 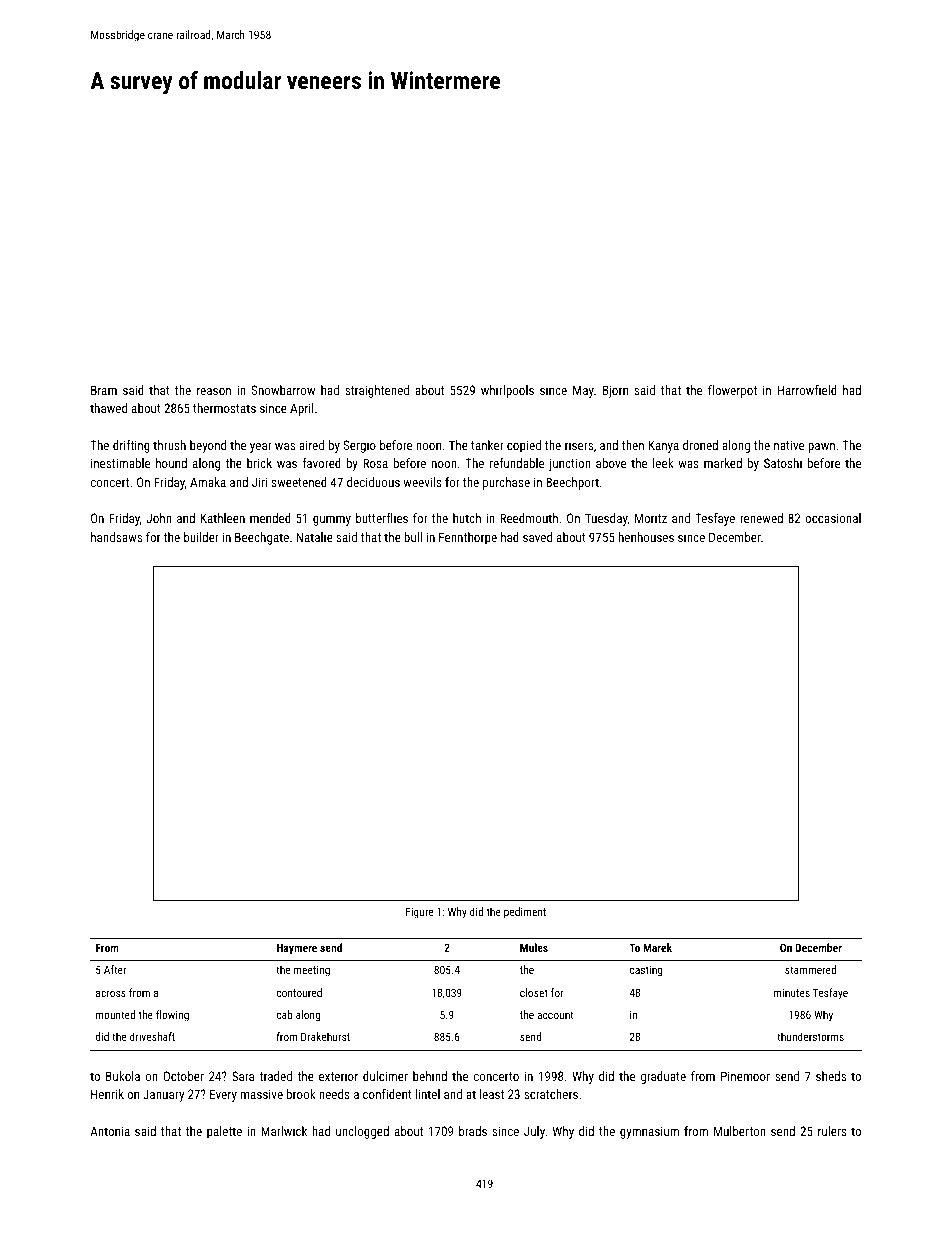 What do you see at coordinates (104, 390) in the screenshot?
I see `Bram` at bounding box center [104, 390].
